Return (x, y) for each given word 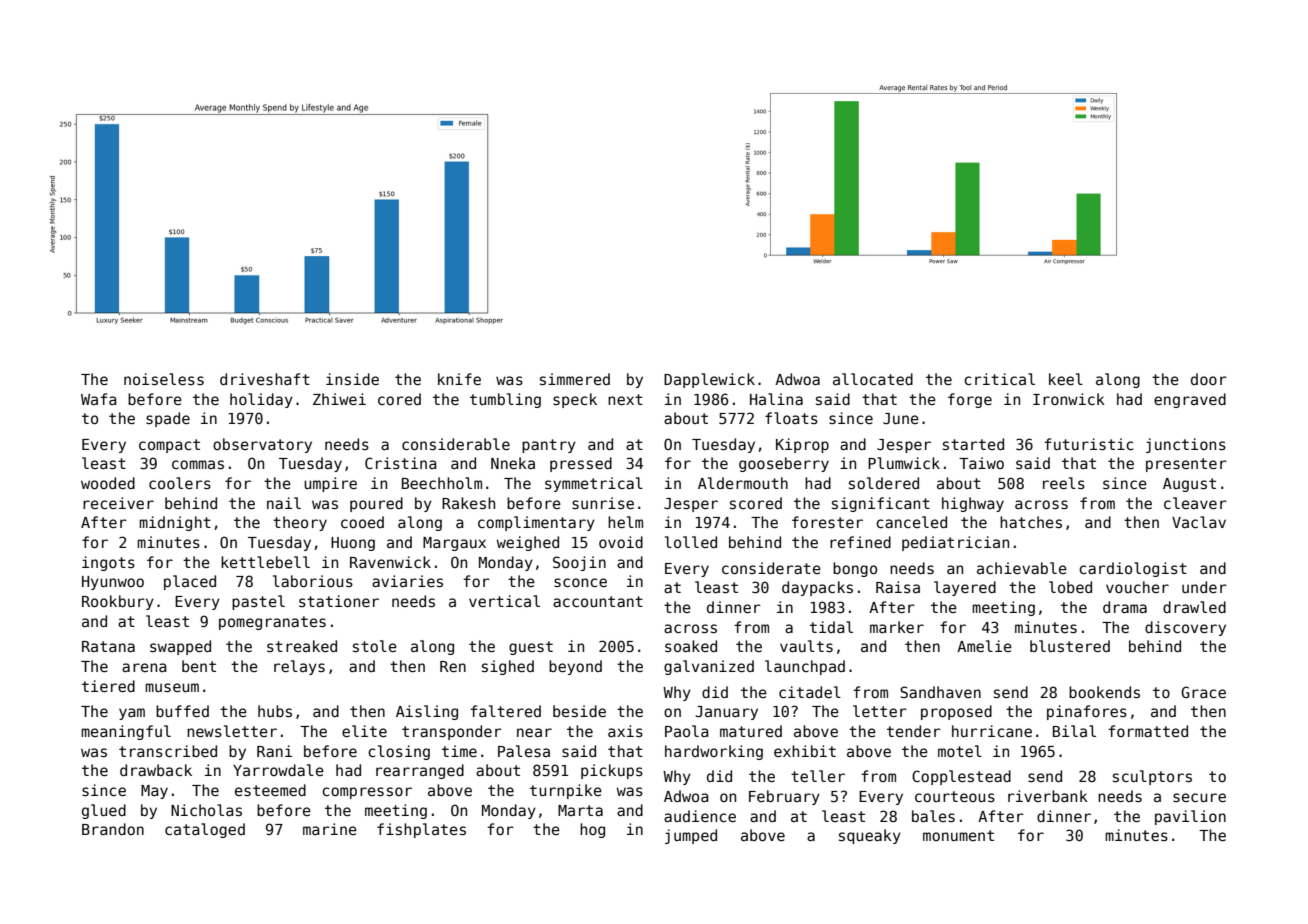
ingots (108, 563)
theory (300, 523)
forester (827, 522)
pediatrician (955, 543)
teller (818, 776)
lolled (691, 542)
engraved (1190, 400)
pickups (612, 771)
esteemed (270, 790)
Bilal (1074, 731)
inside (352, 379)
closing (399, 752)
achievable (1022, 568)
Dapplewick (709, 380)
